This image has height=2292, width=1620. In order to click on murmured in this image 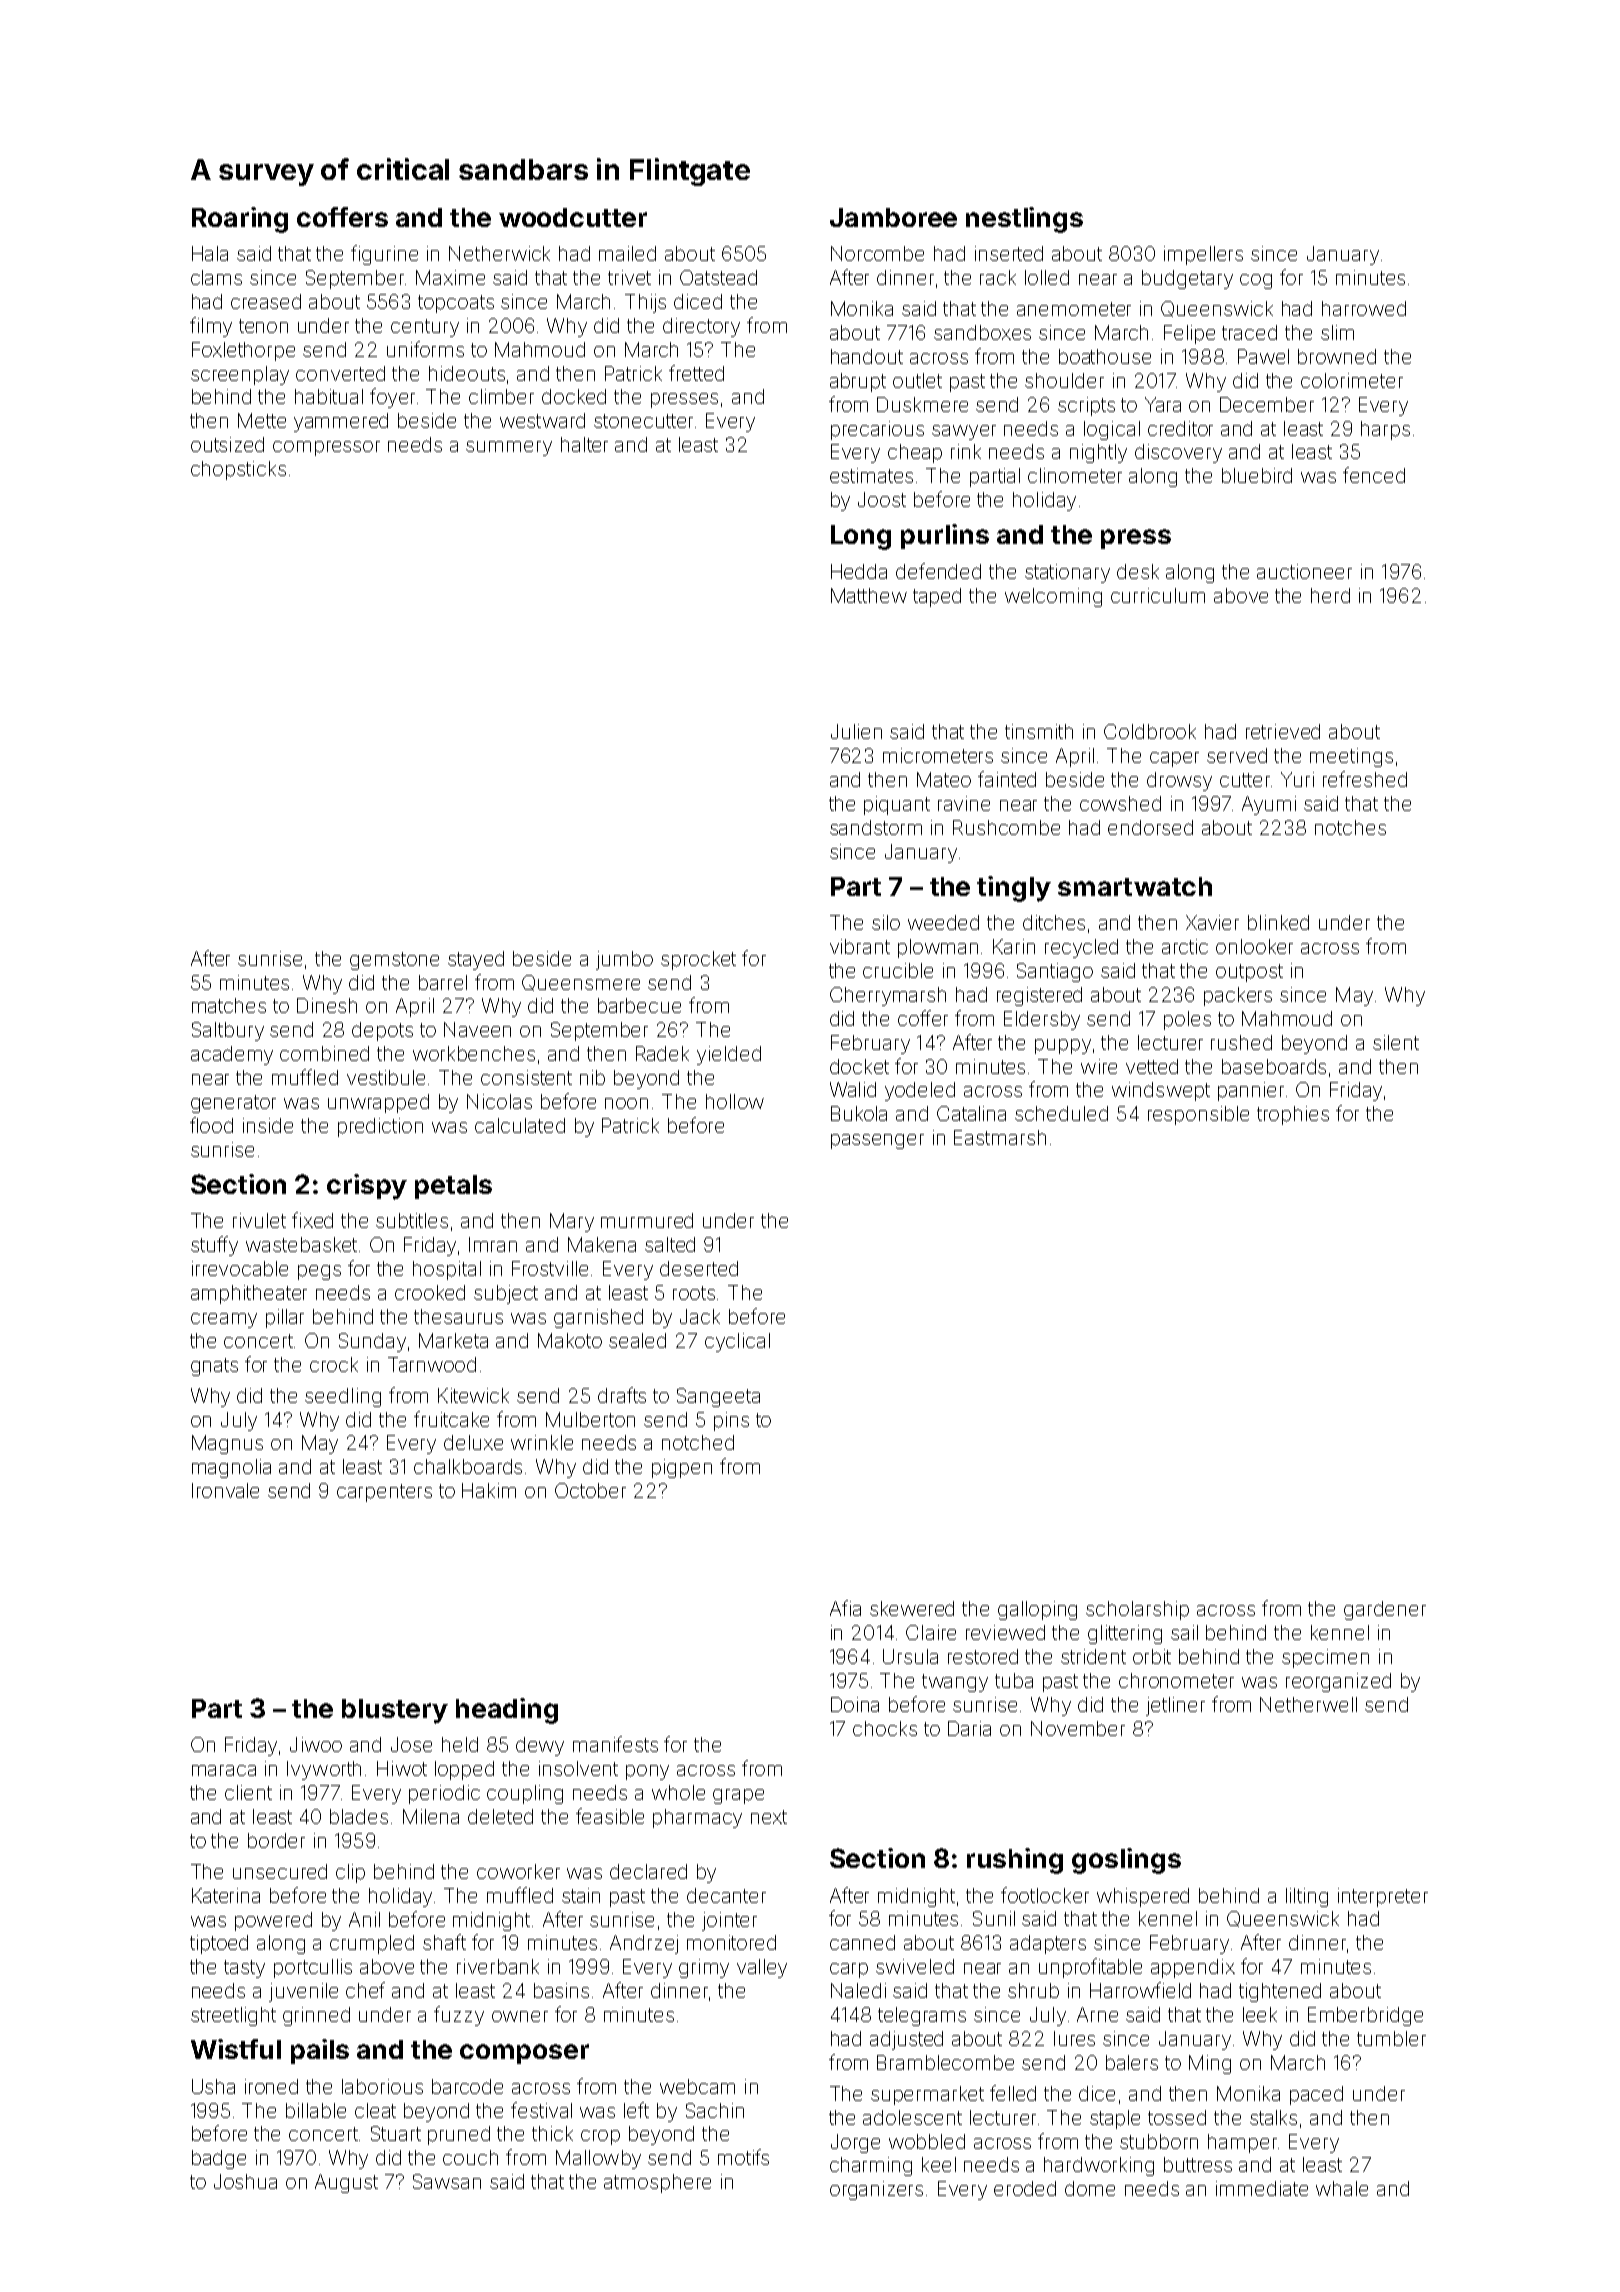, I will do `click(647, 1220)`.
